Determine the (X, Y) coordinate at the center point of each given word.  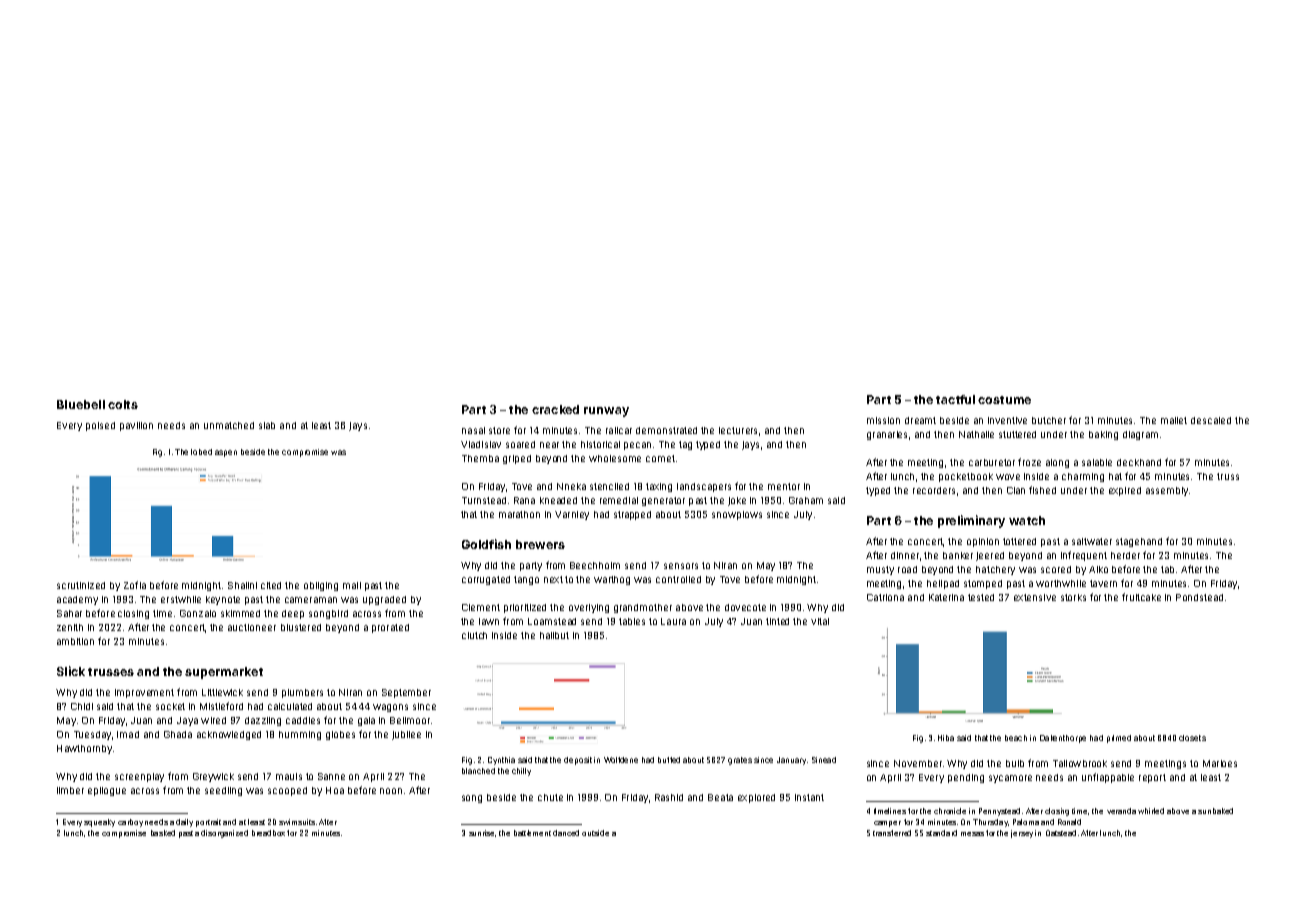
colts (123, 404)
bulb (1015, 763)
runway (606, 412)
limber (70, 790)
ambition (75, 641)
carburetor (992, 462)
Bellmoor (410, 720)
